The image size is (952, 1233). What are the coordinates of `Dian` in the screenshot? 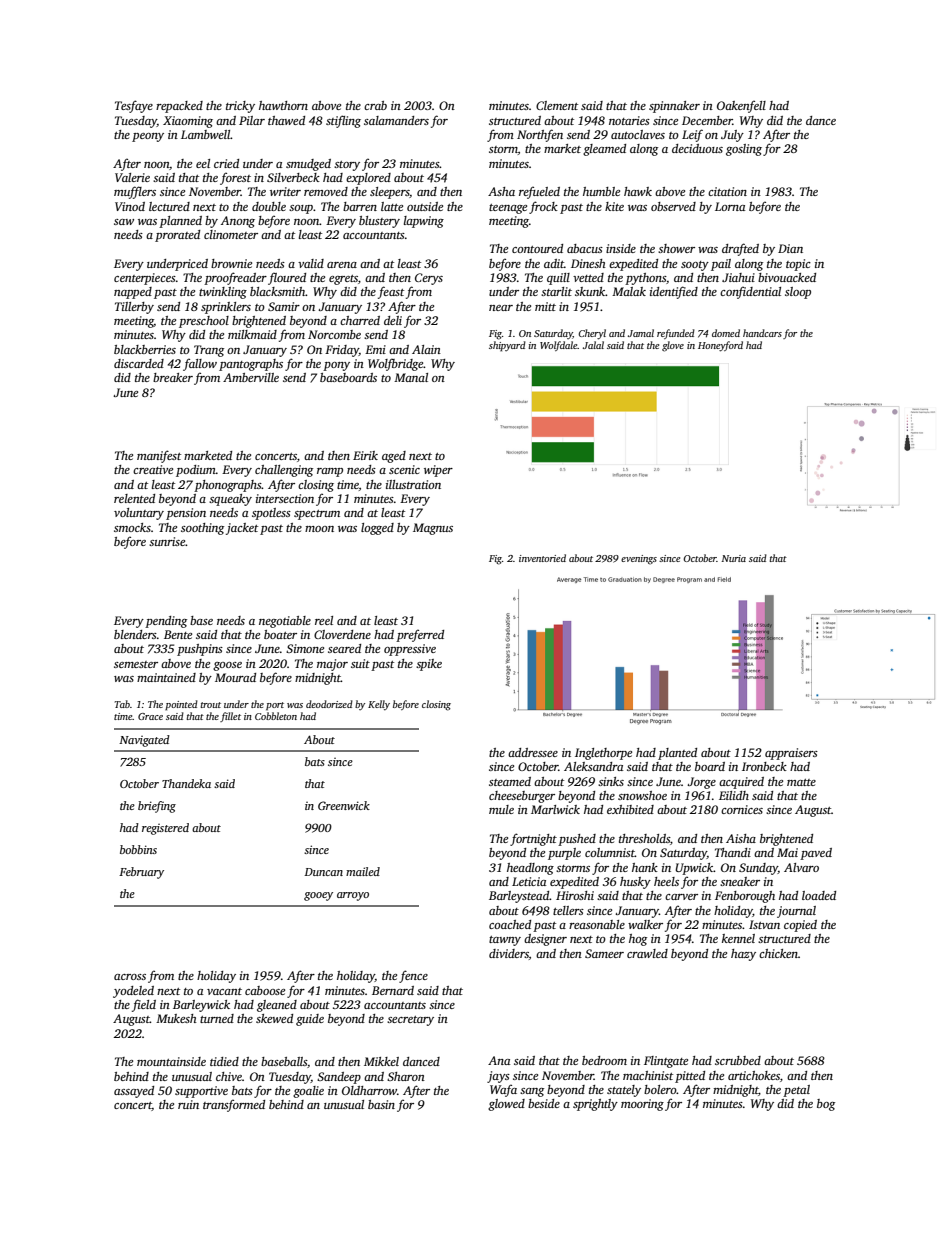 It's located at (790, 248).
